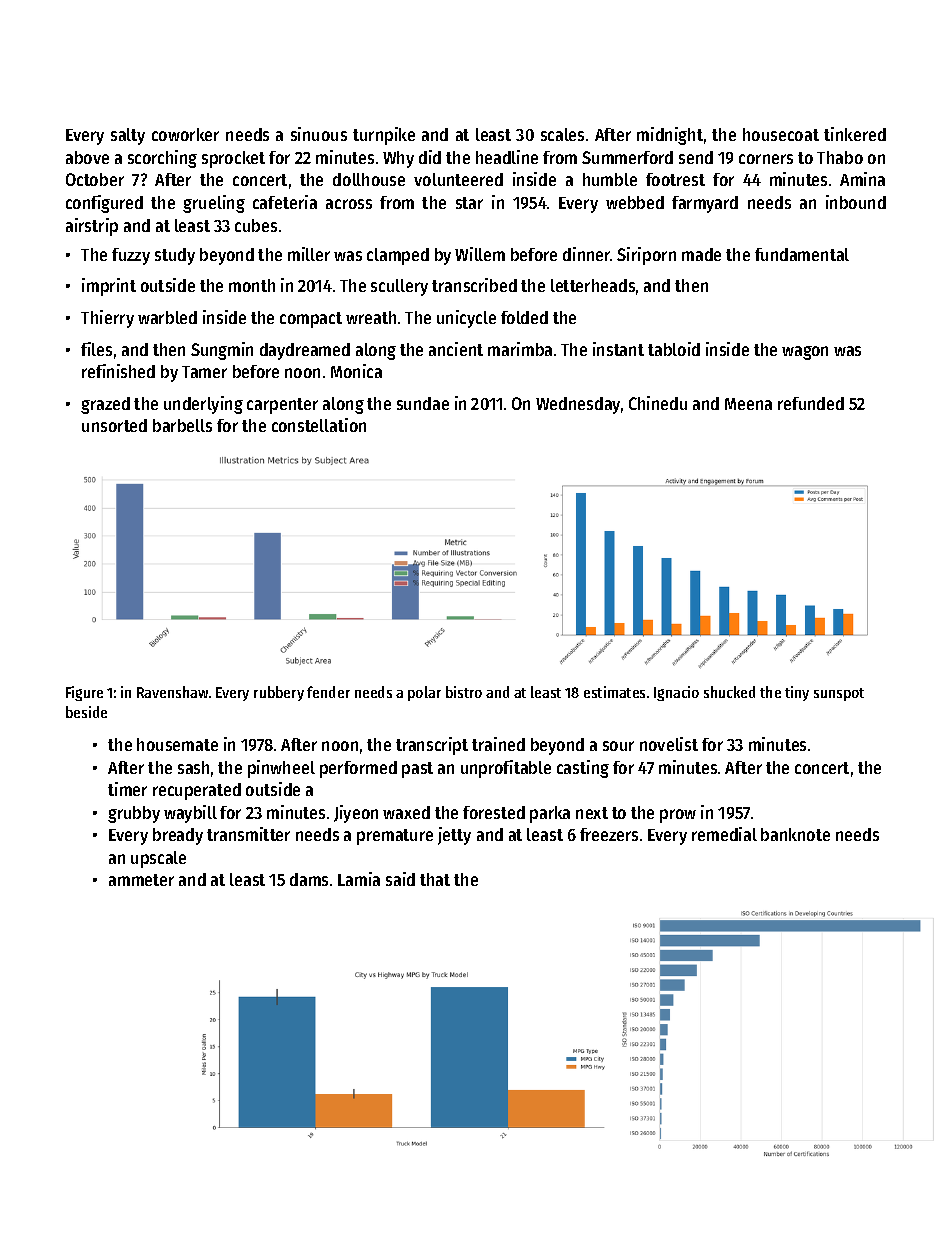 This document has width=952, height=1233. Describe the element at coordinates (118, 371) in the document. I see `refinished` at that location.
